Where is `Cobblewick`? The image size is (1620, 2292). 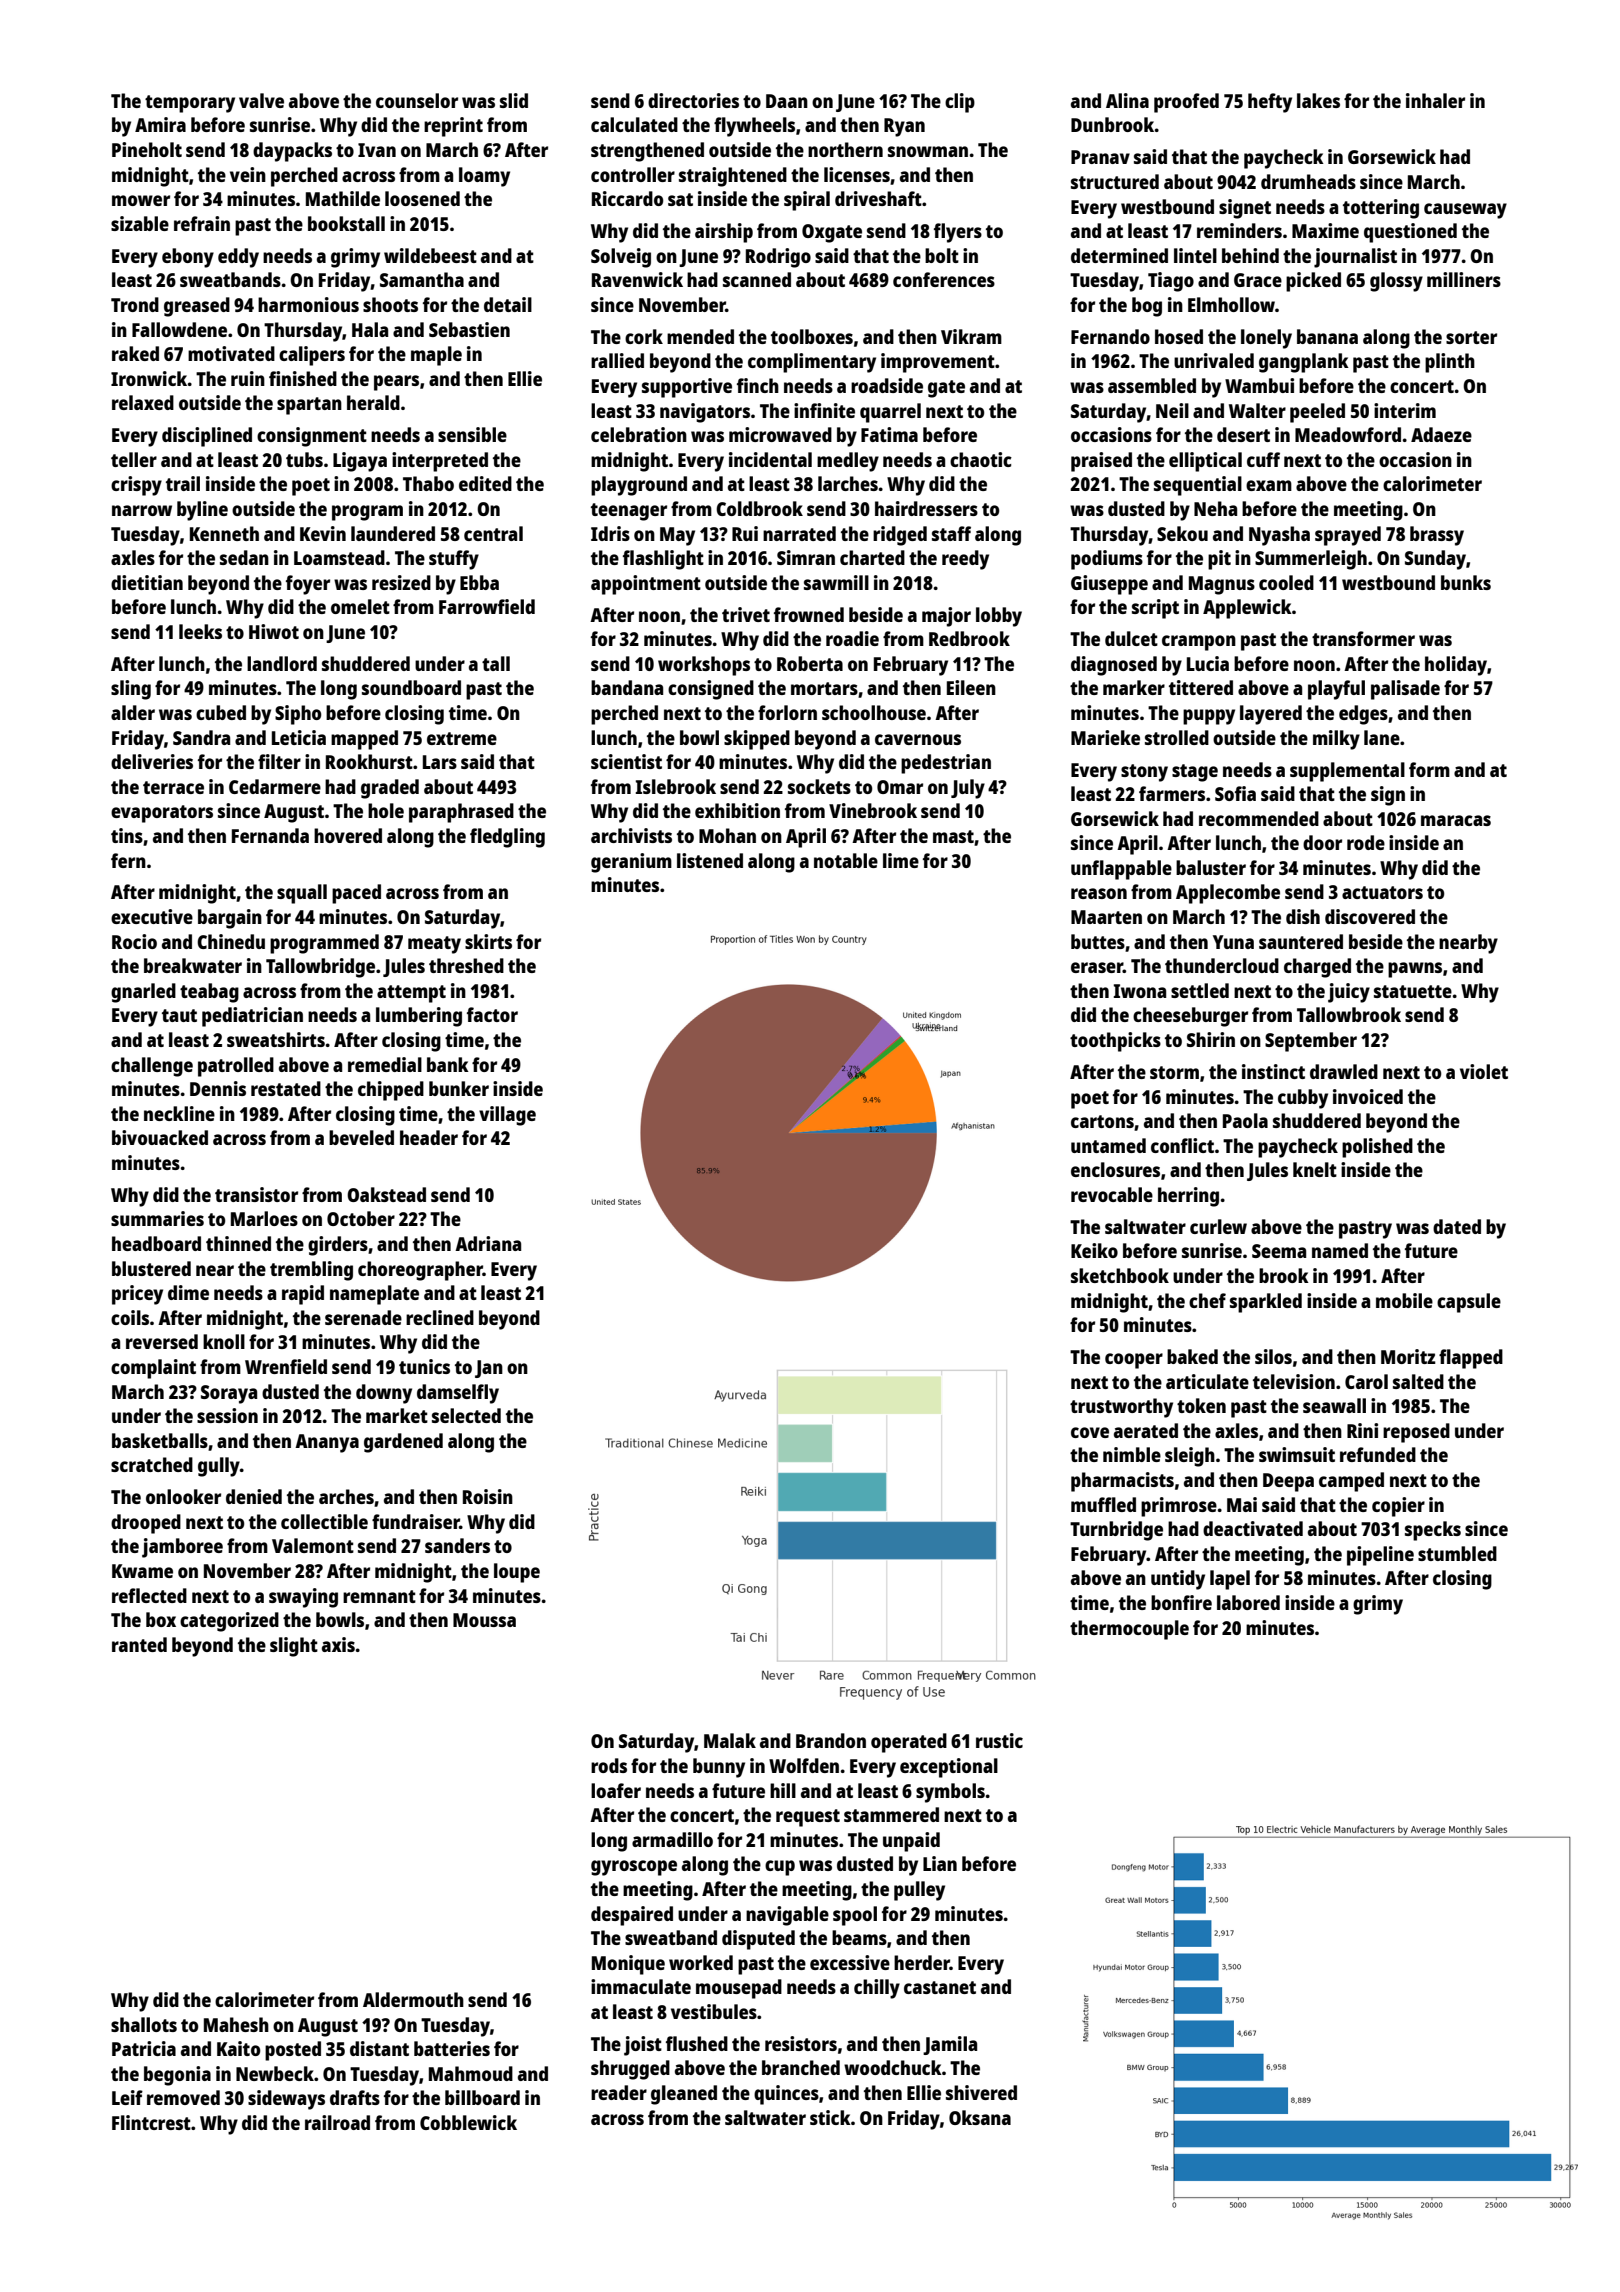
Cobblewick is located at coordinates (468, 2122).
